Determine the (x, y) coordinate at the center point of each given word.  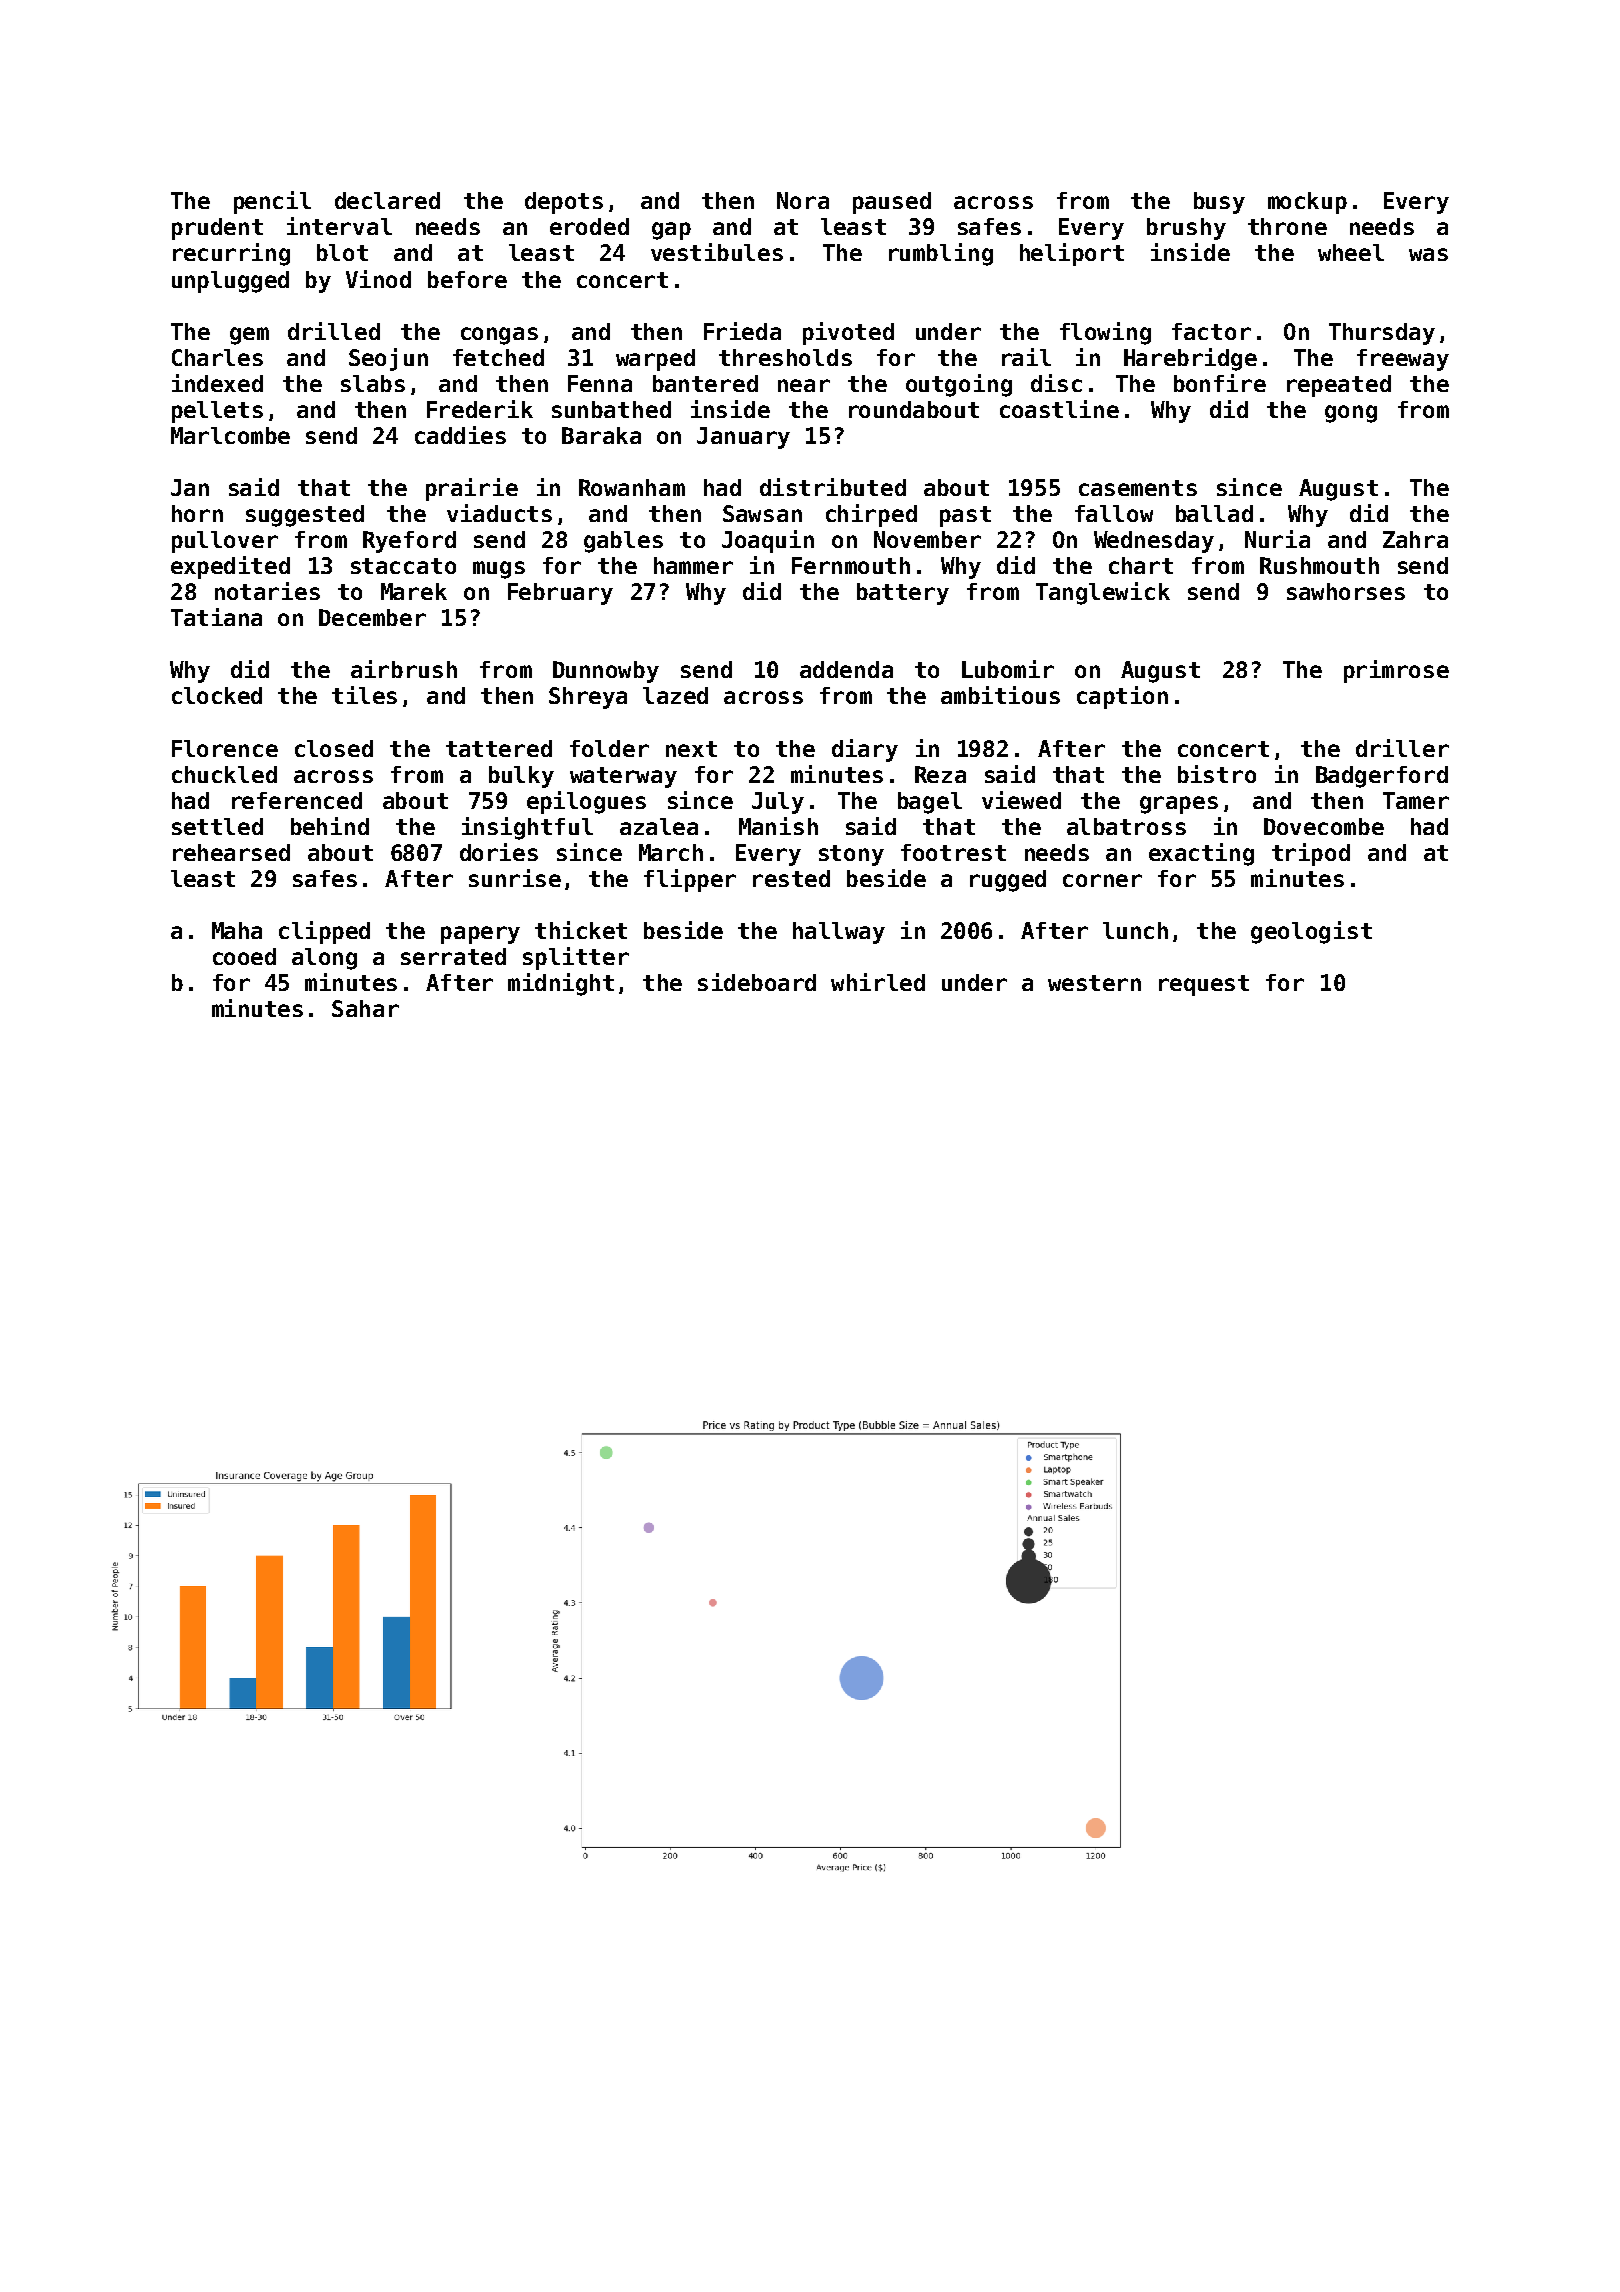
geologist (1311, 932)
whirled (878, 982)
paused (892, 203)
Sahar (365, 1008)
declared (387, 200)
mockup (1307, 203)
